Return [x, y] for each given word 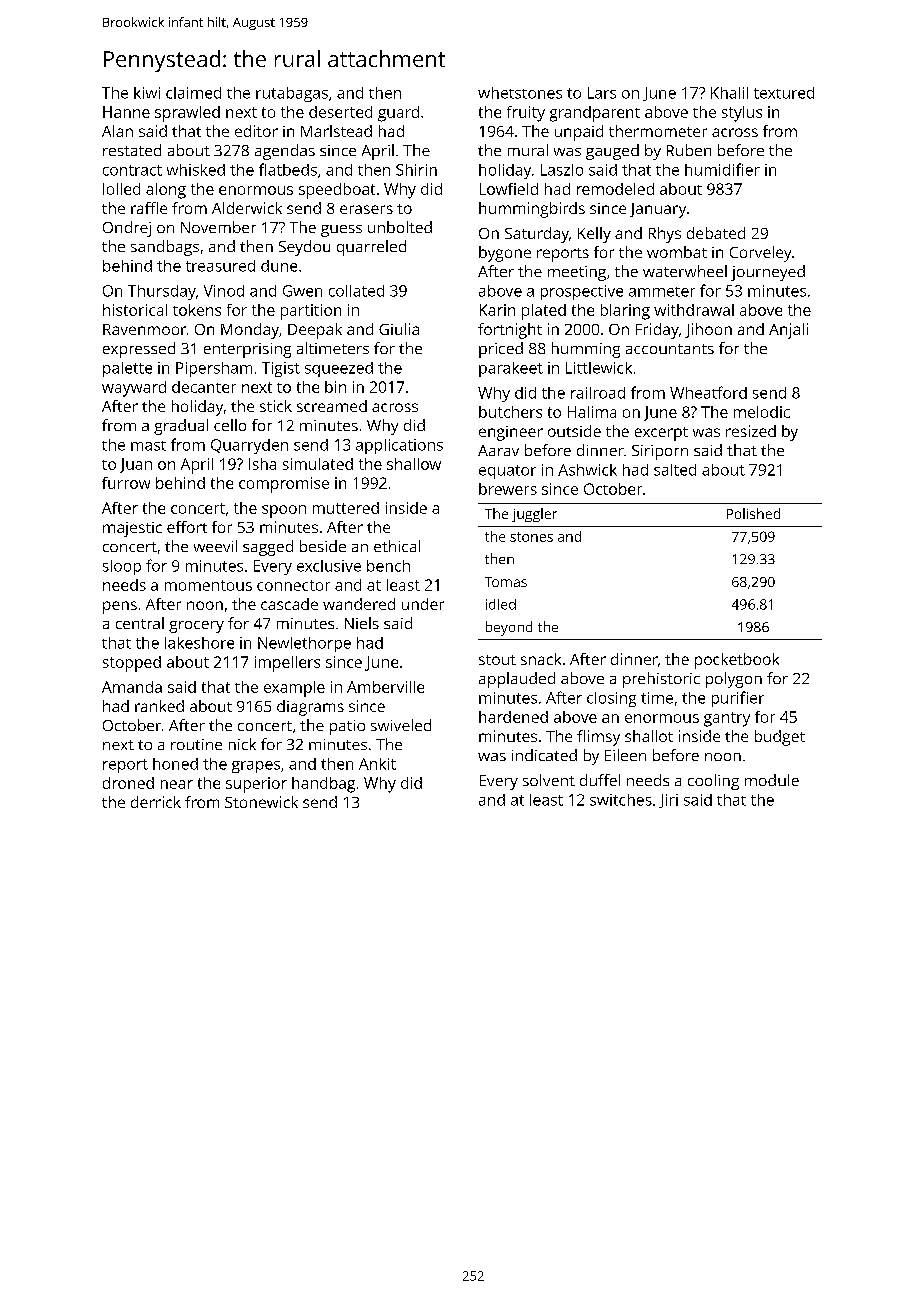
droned [128, 783]
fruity [526, 114]
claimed [193, 93]
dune [279, 266]
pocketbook [737, 661]
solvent [549, 780]
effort [187, 527]
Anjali [788, 331]
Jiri [668, 801]
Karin [497, 310]
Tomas [506, 582]
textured [784, 93]
